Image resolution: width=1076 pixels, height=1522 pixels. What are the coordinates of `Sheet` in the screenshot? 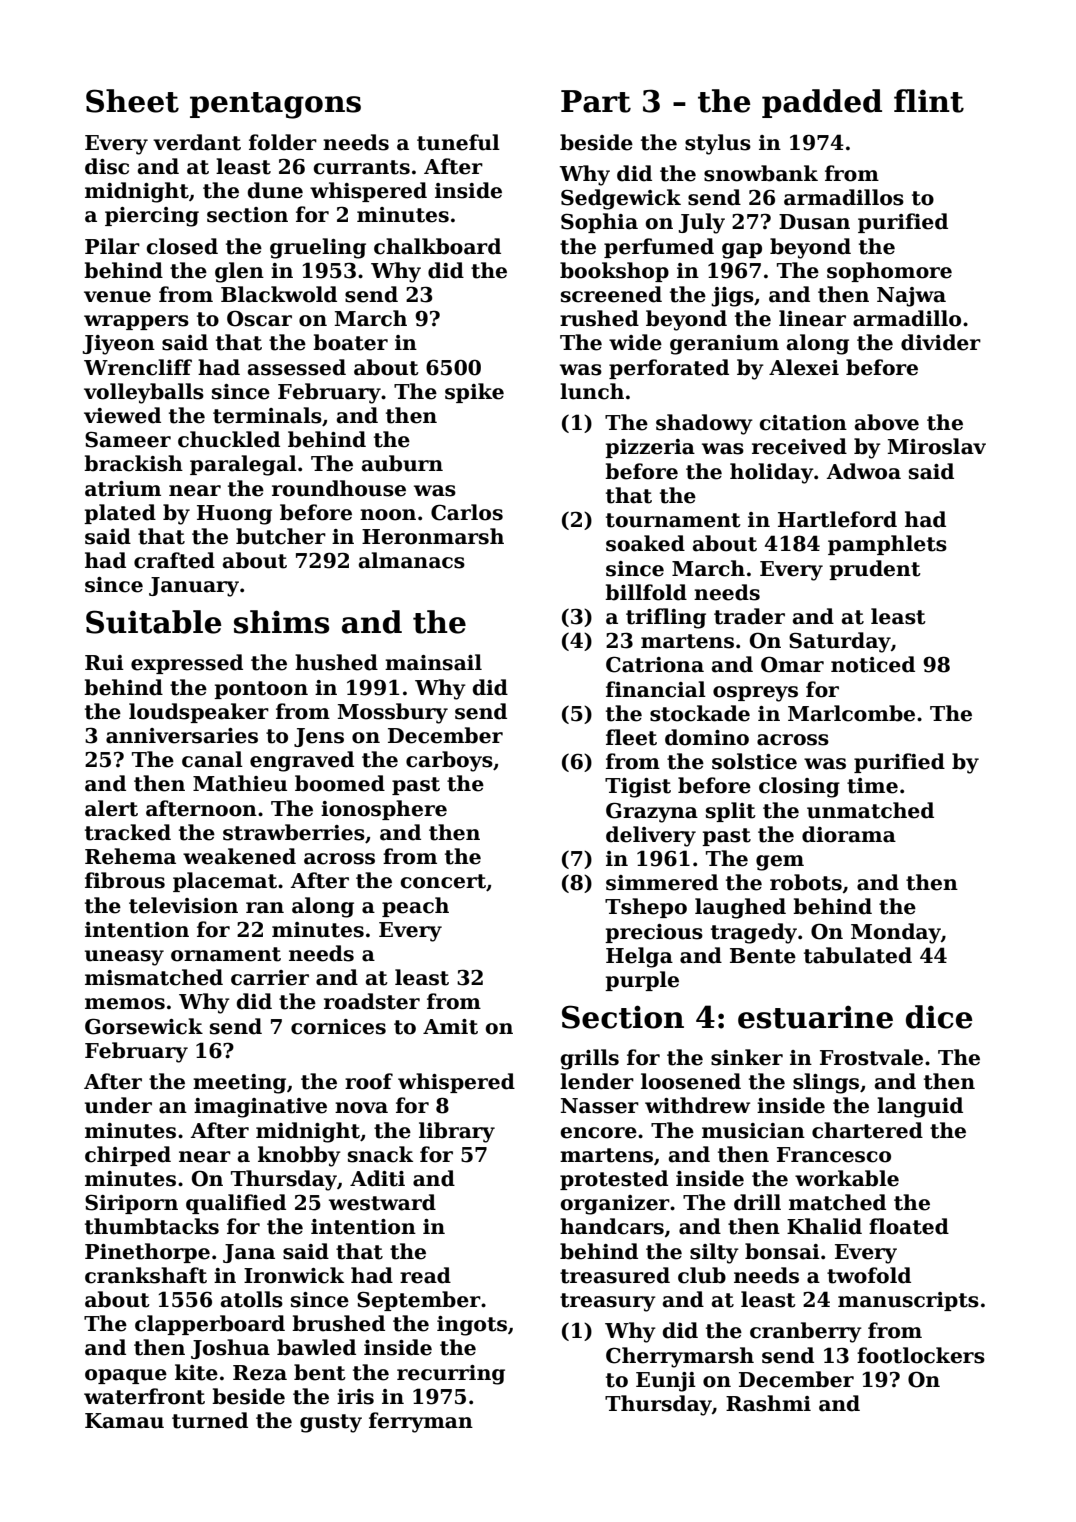 It's located at (132, 101).
